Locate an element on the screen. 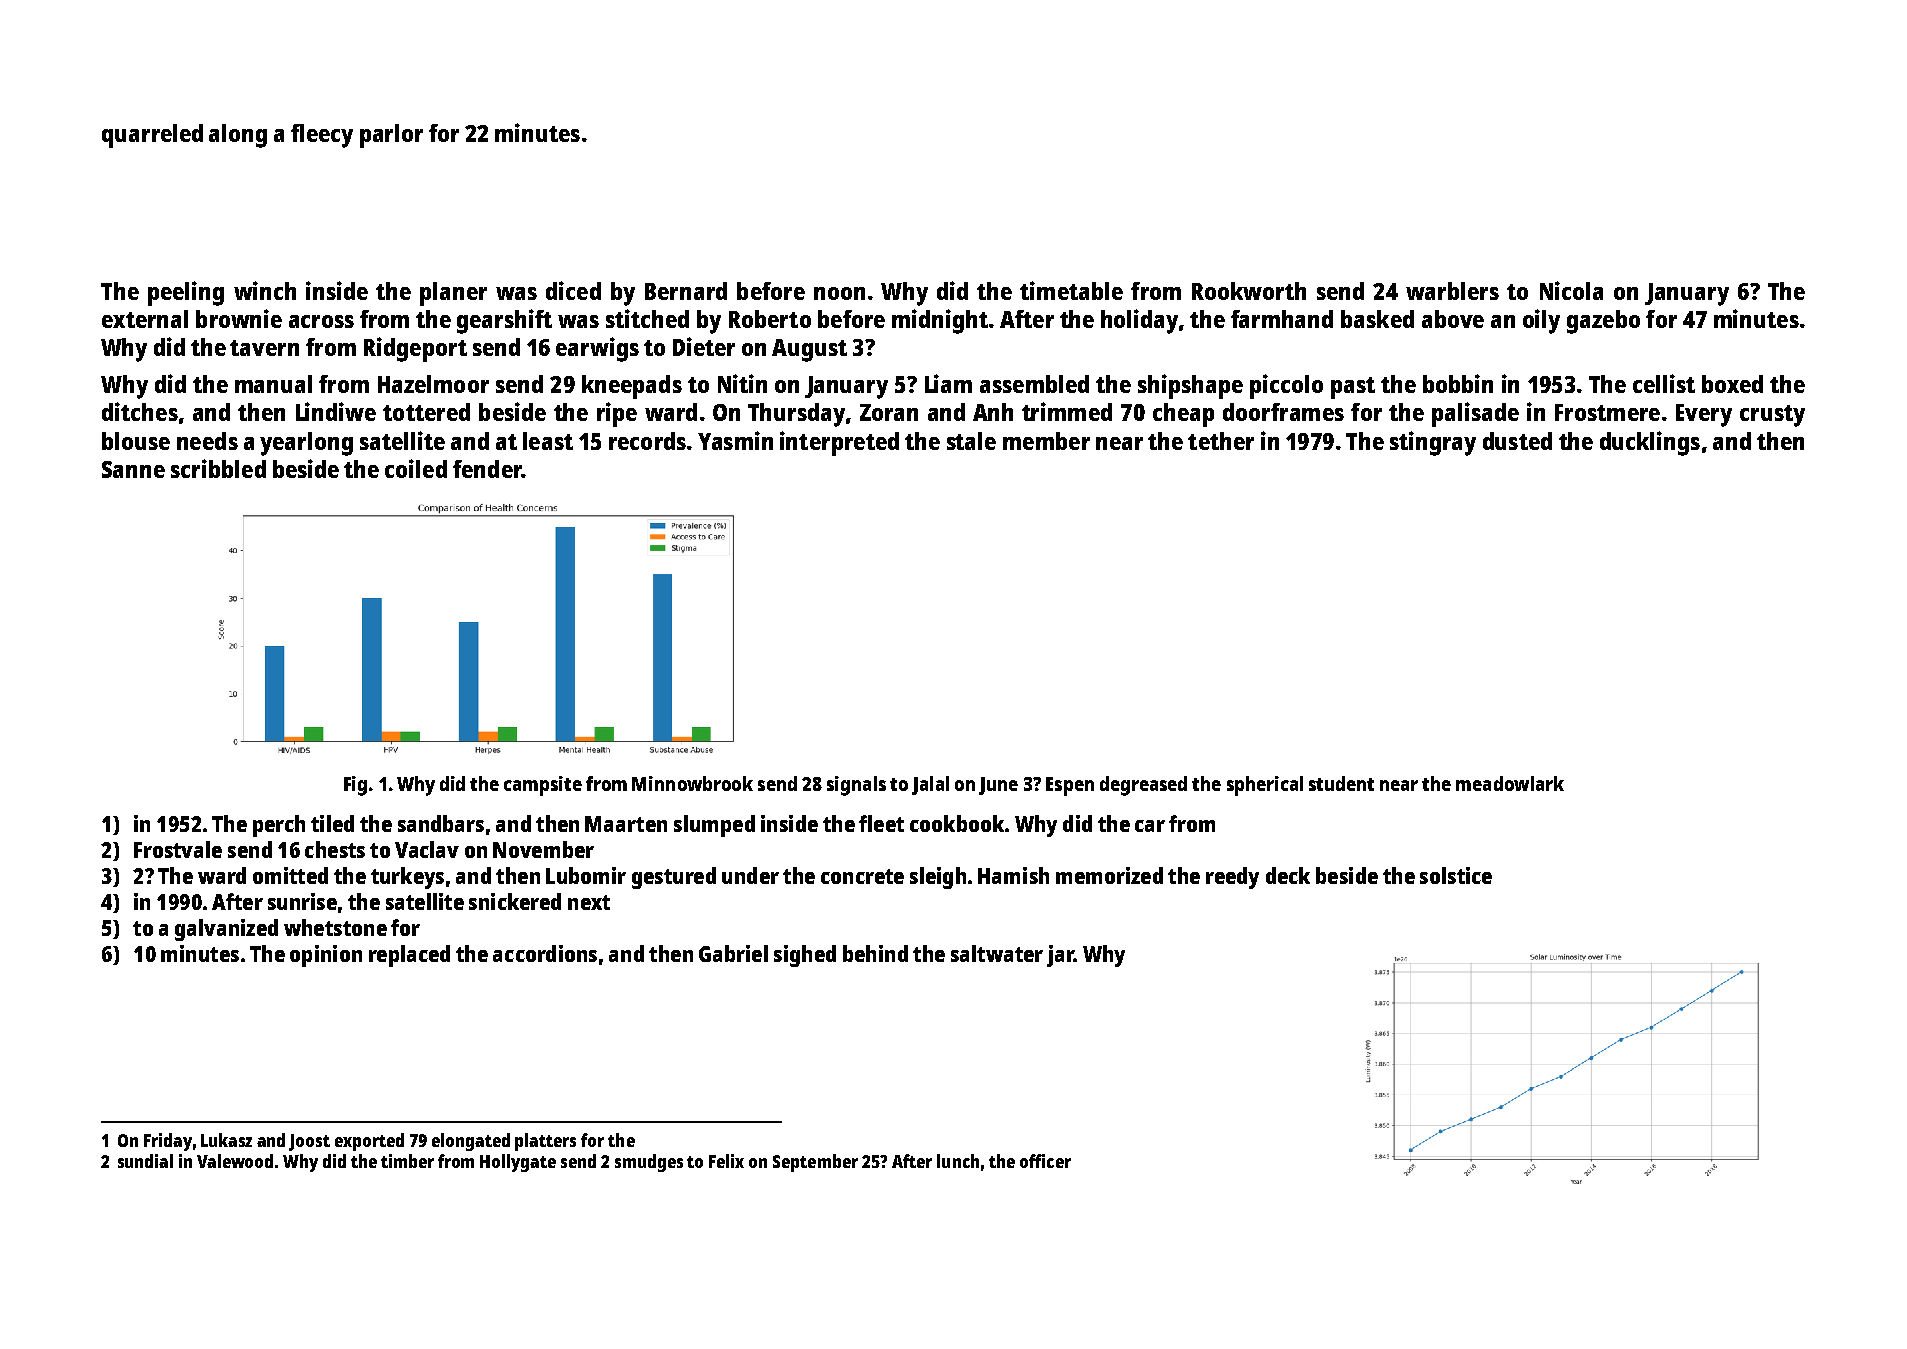 Image resolution: width=1907 pixels, height=1349 pixels. officer is located at coordinates (1045, 1161).
